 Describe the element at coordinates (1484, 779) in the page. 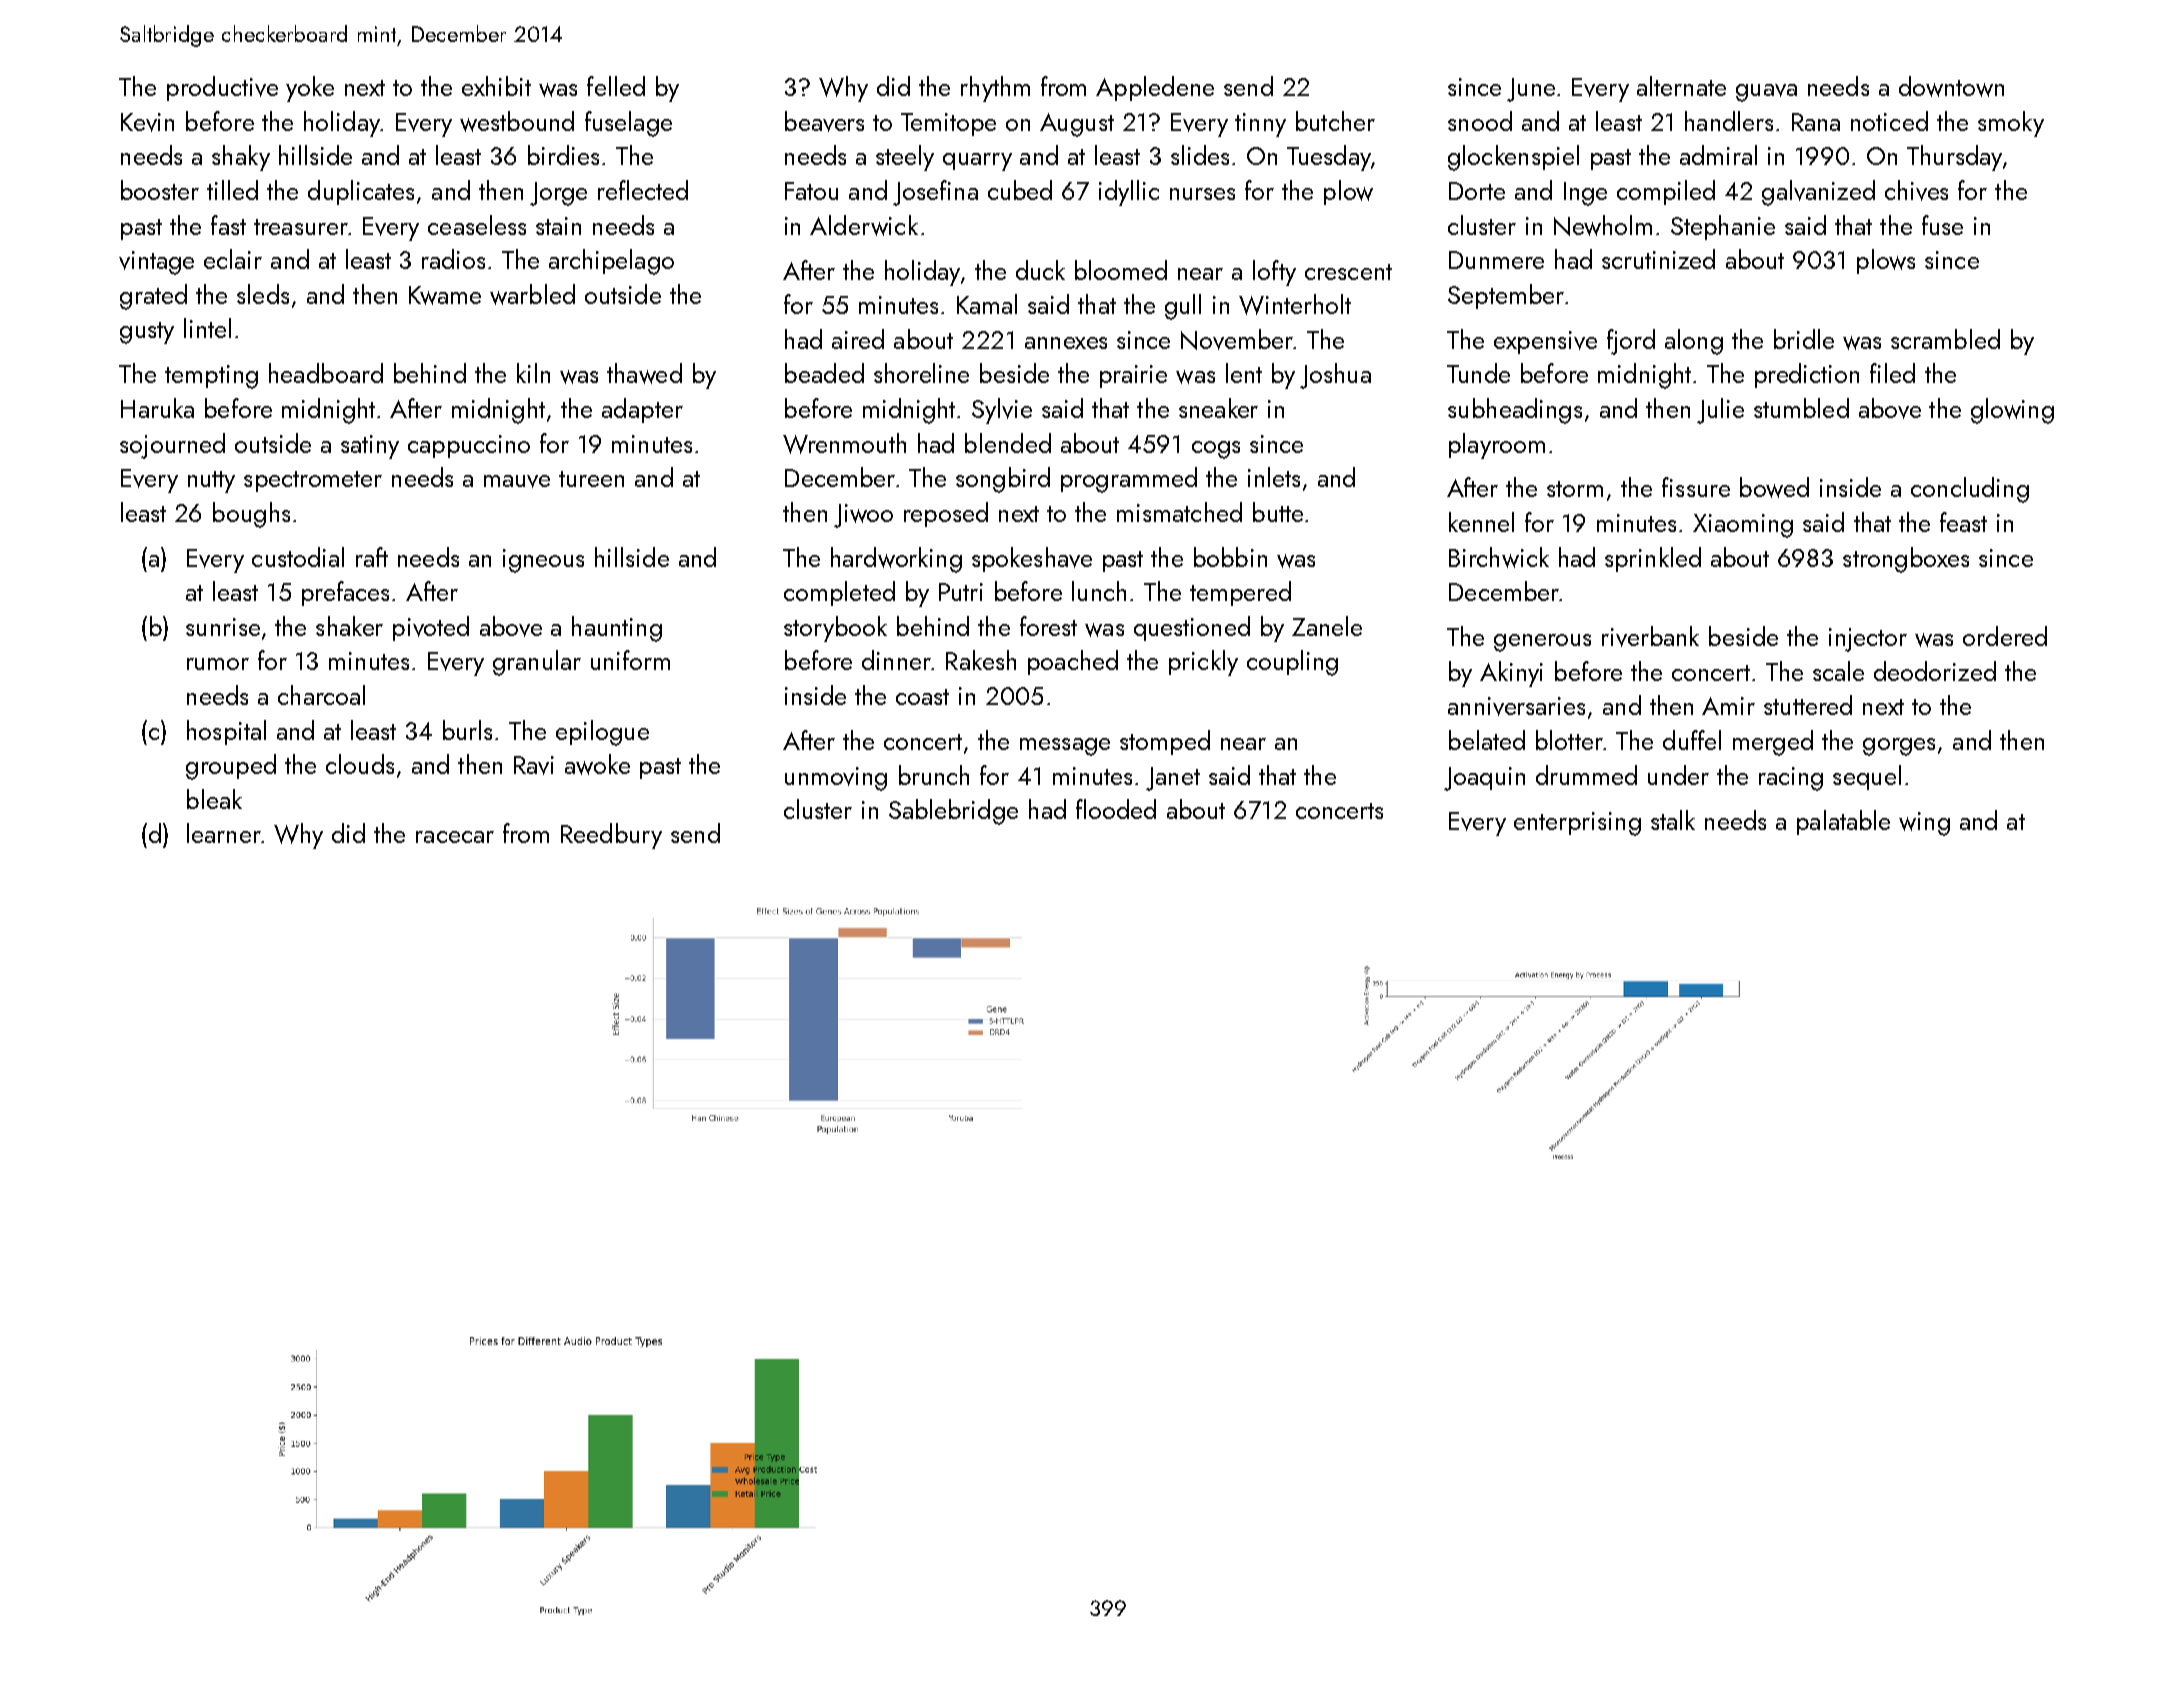

I see `Joaquin` at that location.
